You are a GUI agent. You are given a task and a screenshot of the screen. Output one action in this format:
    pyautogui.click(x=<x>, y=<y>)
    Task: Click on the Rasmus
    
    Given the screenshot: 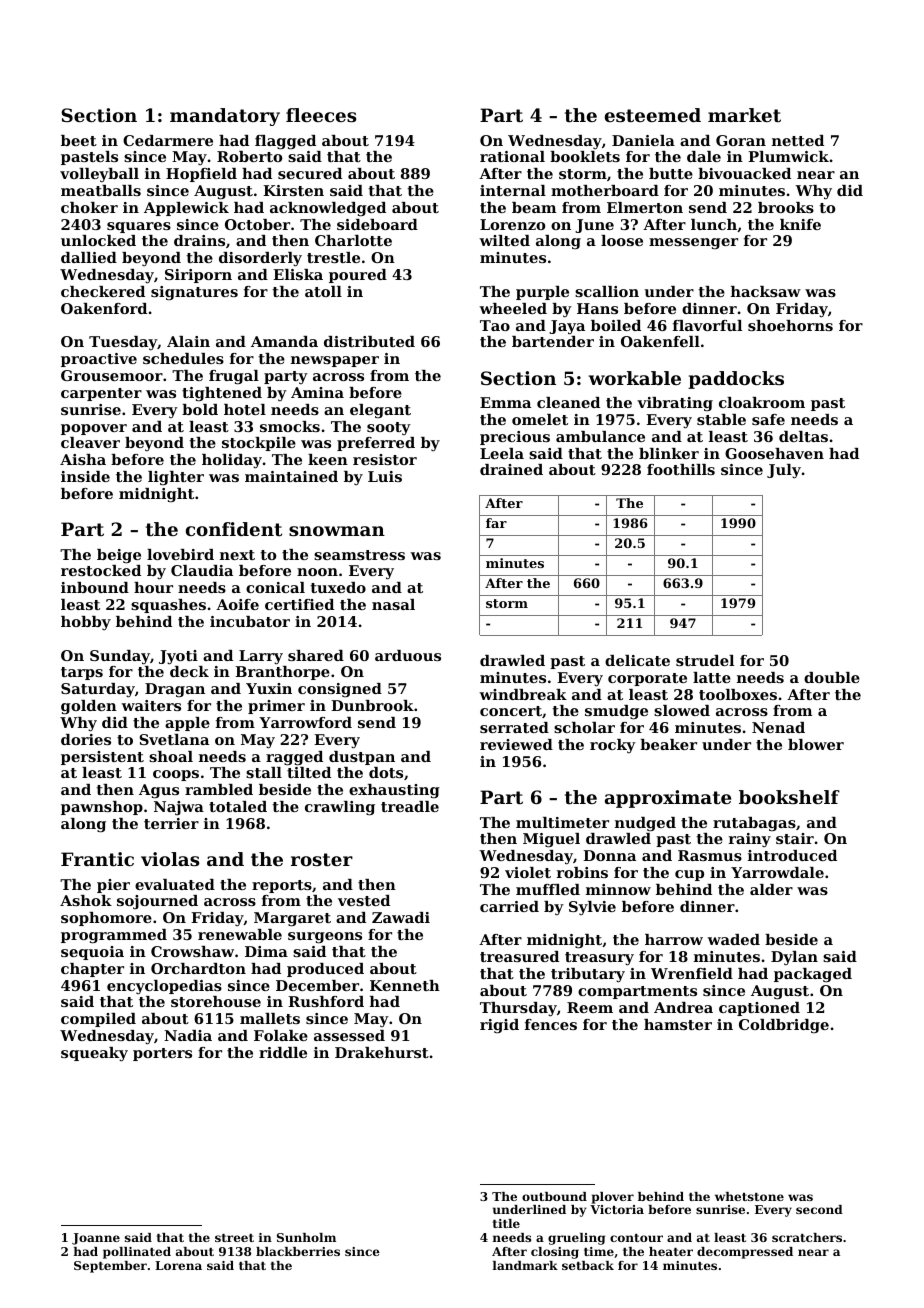 What is the action you would take?
    pyautogui.click(x=710, y=855)
